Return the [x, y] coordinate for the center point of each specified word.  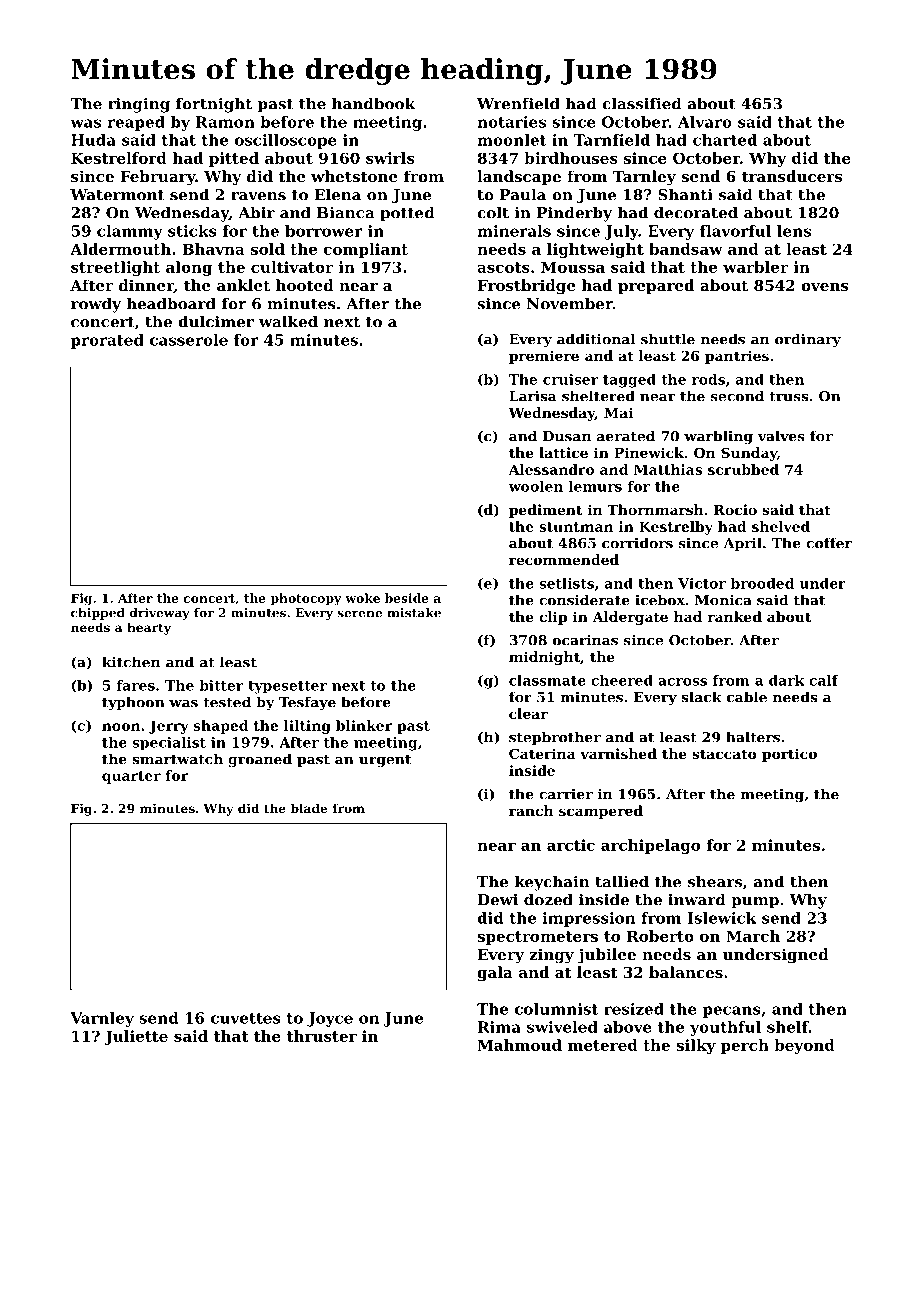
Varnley [102, 1019]
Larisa [533, 396]
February [157, 178]
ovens [824, 287]
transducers [792, 176]
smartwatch [177, 759]
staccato [724, 754]
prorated [107, 341]
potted [407, 214]
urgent [385, 761]
